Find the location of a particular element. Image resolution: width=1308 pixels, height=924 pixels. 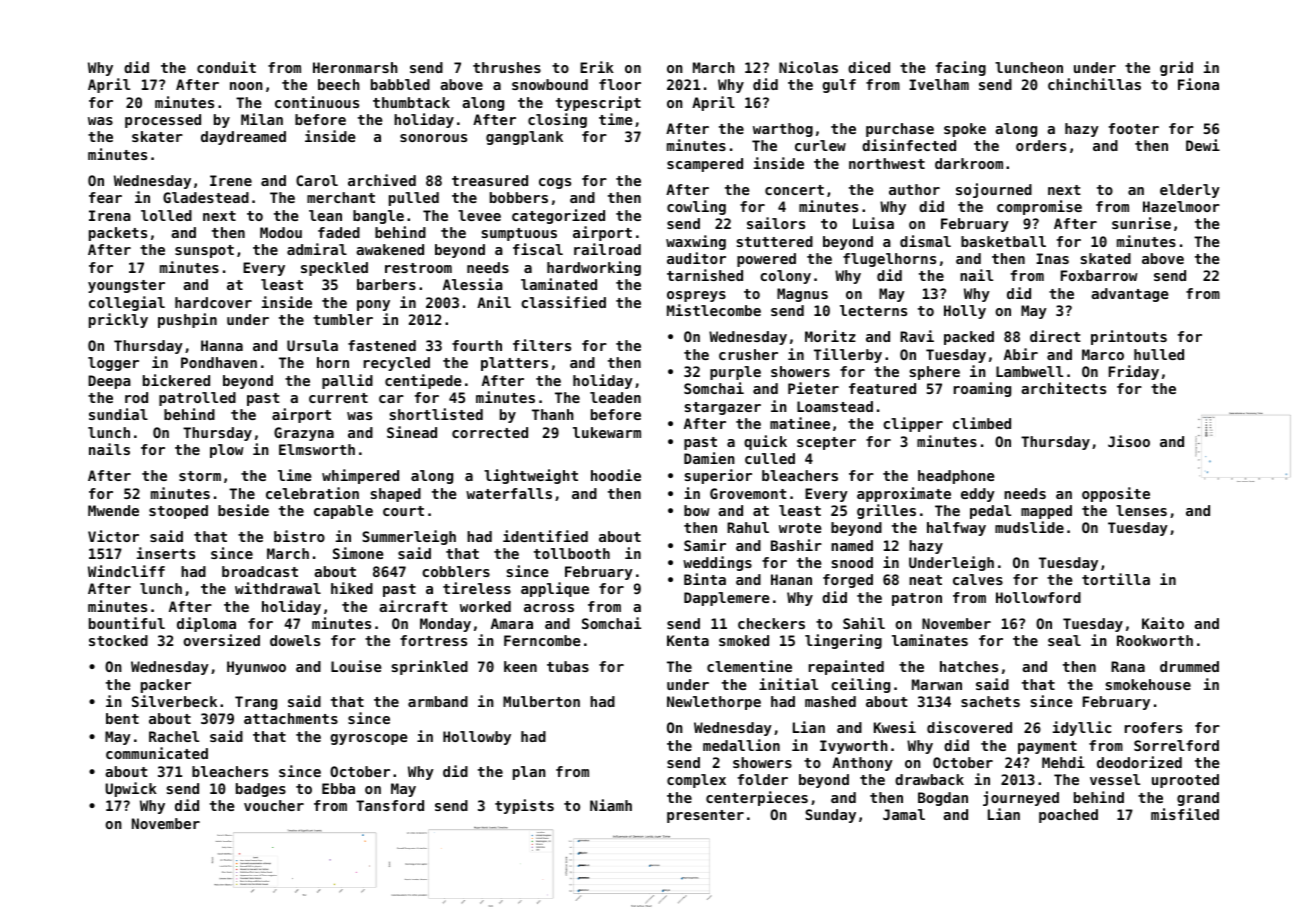

bow is located at coordinates (697, 510).
